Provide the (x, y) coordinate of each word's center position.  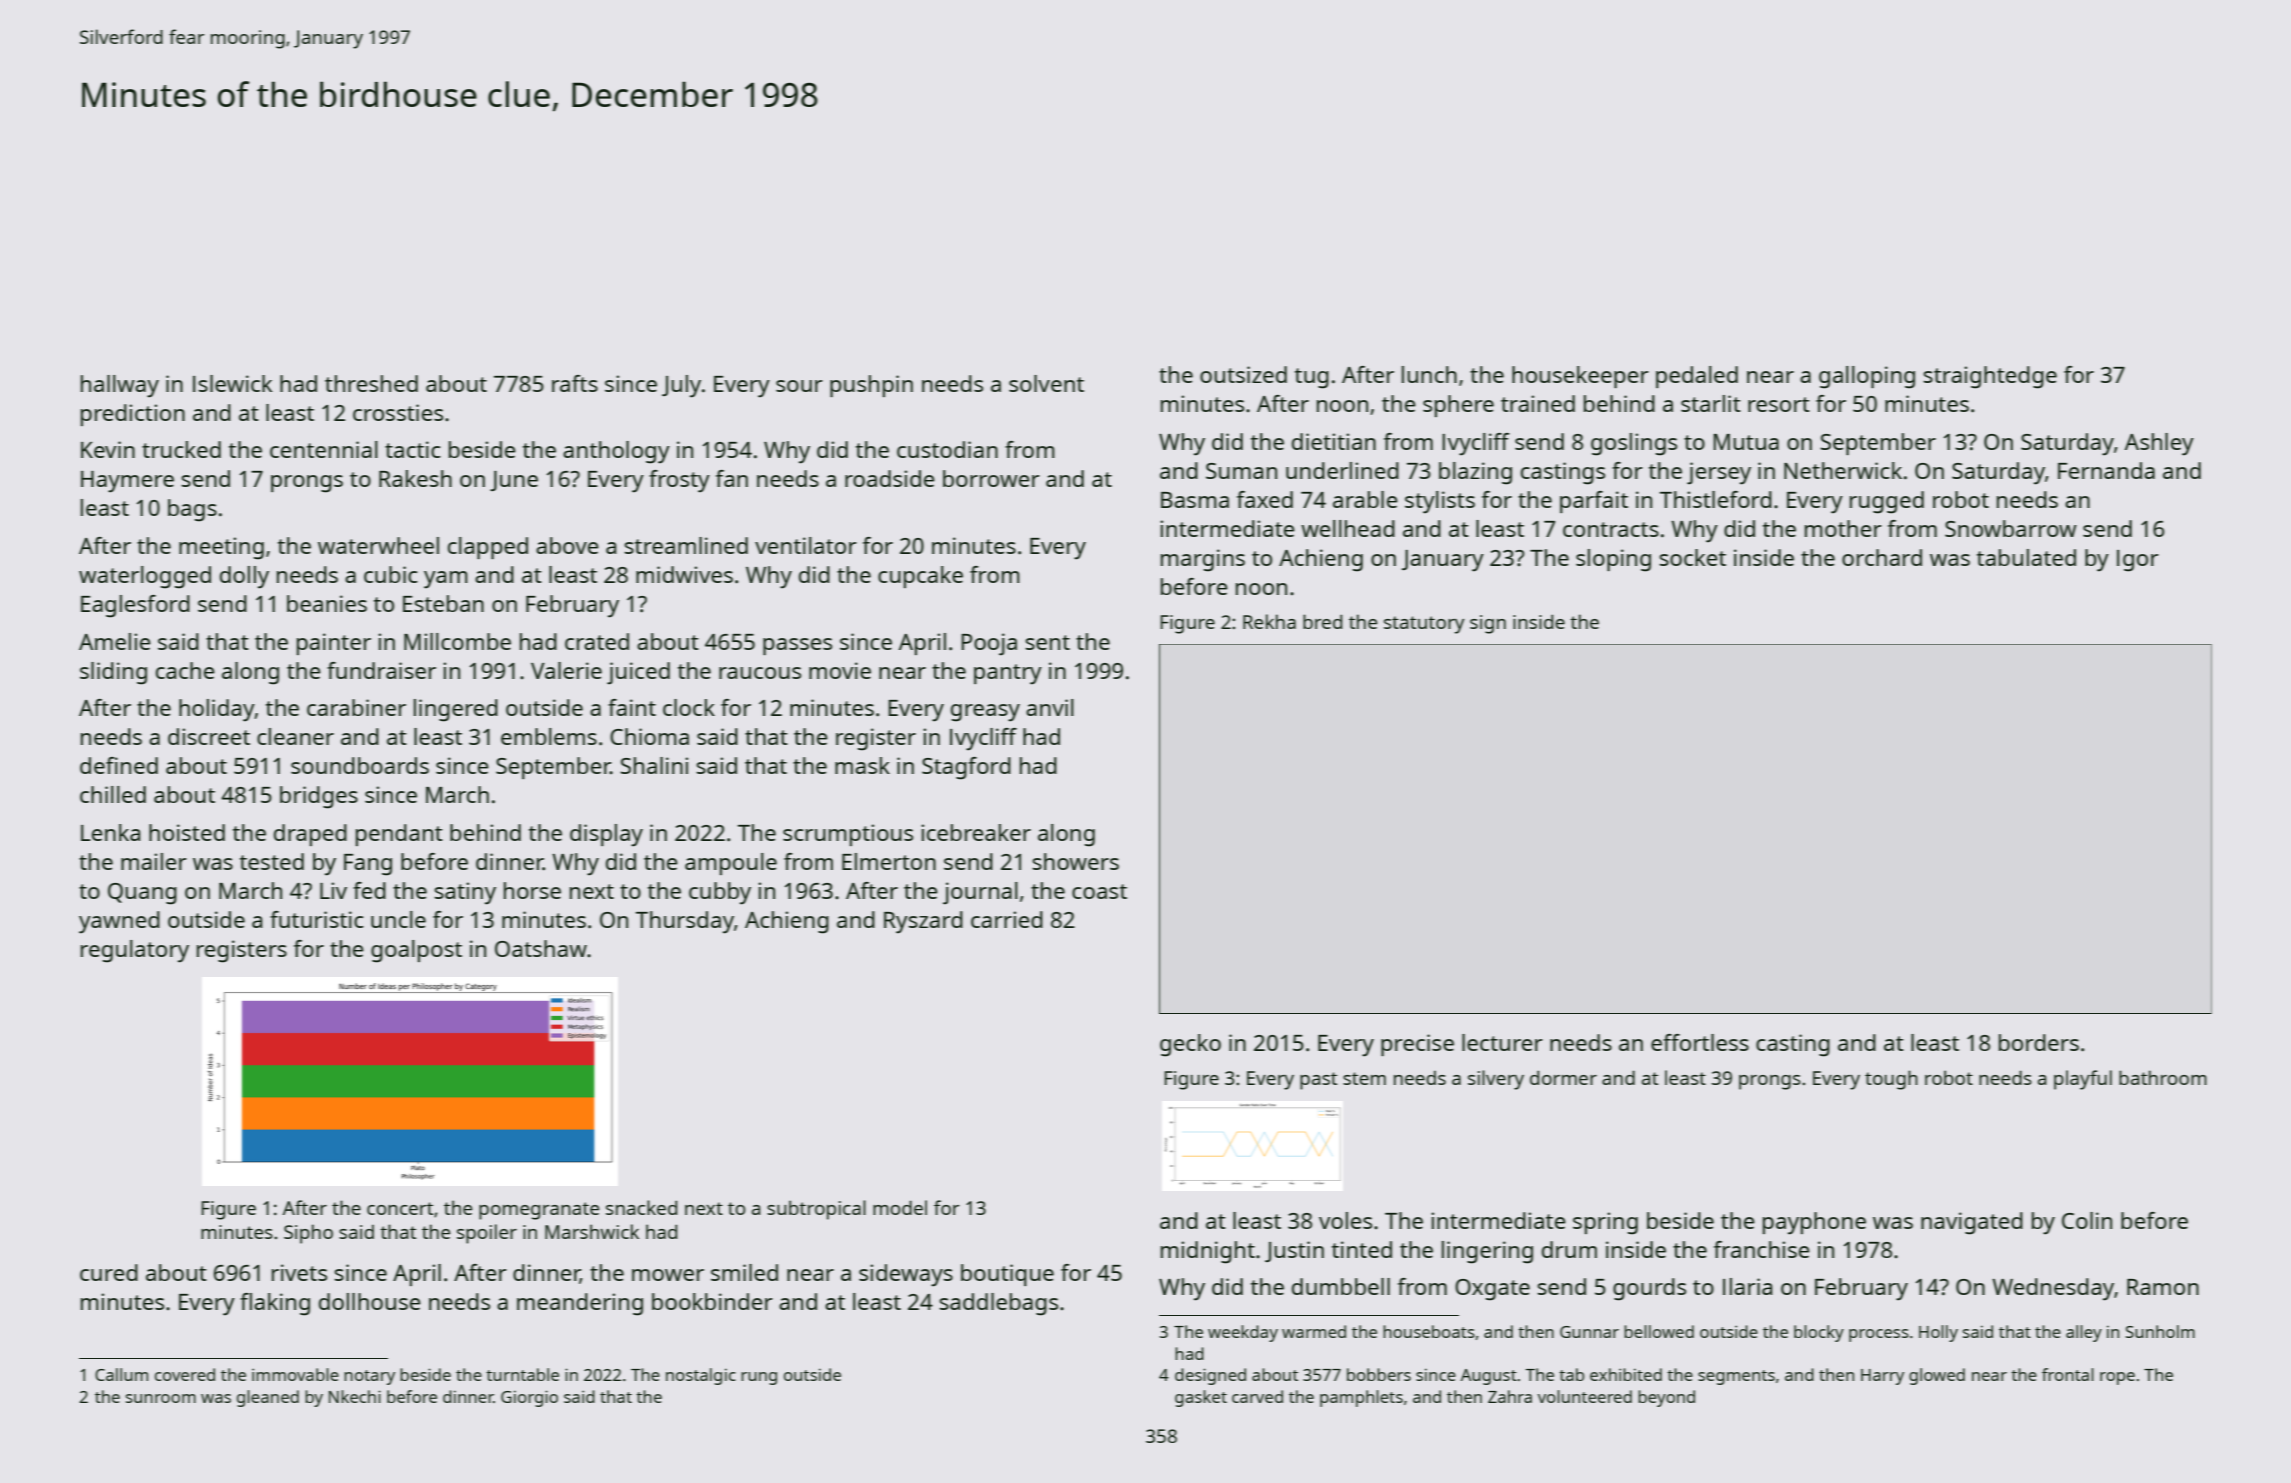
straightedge (1990, 377)
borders (2039, 1042)
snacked (641, 1207)
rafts (575, 383)
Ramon (2163, 1287)
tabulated (2026, 557)
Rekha (1269, 621)
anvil (1050, 707)
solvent (1046, 383)
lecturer (1502, 1042)
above (567, 545)
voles (1345, 1220)
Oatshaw (541, 948)
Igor (2138, 561)
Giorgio (529, 1398)
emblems (549, 736)
